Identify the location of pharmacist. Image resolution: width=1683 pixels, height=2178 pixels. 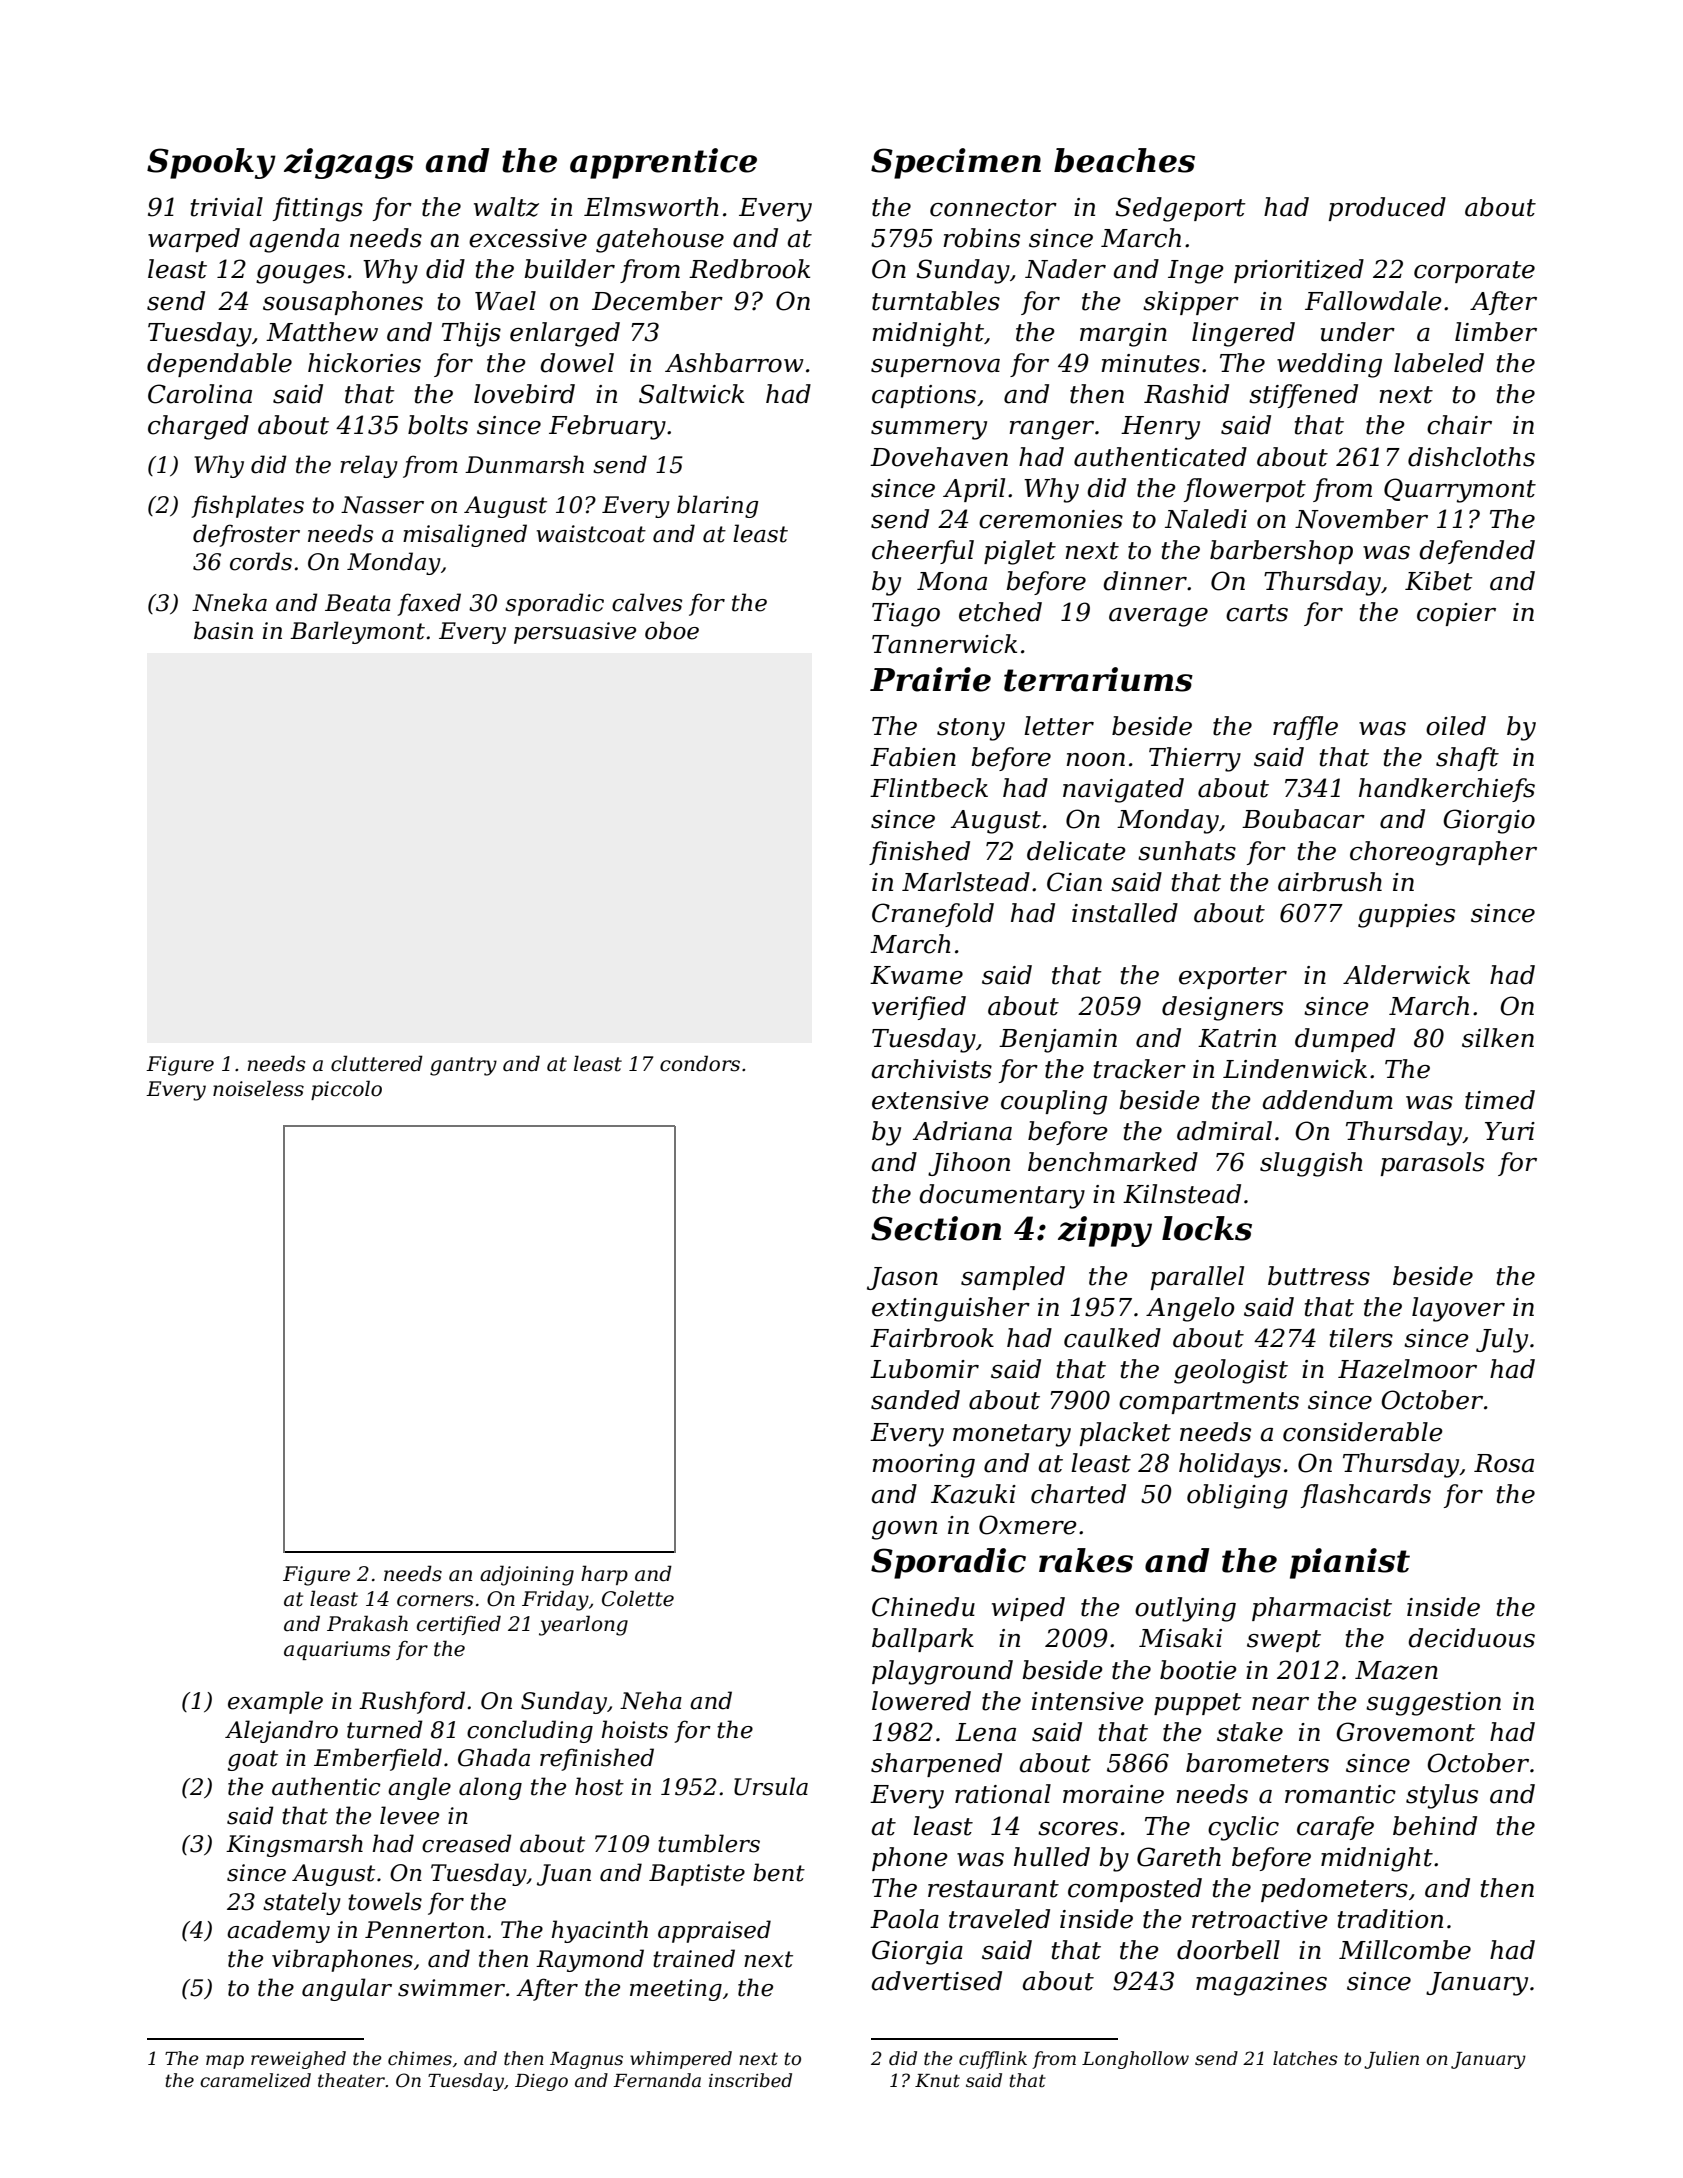
(1322, 1609).
